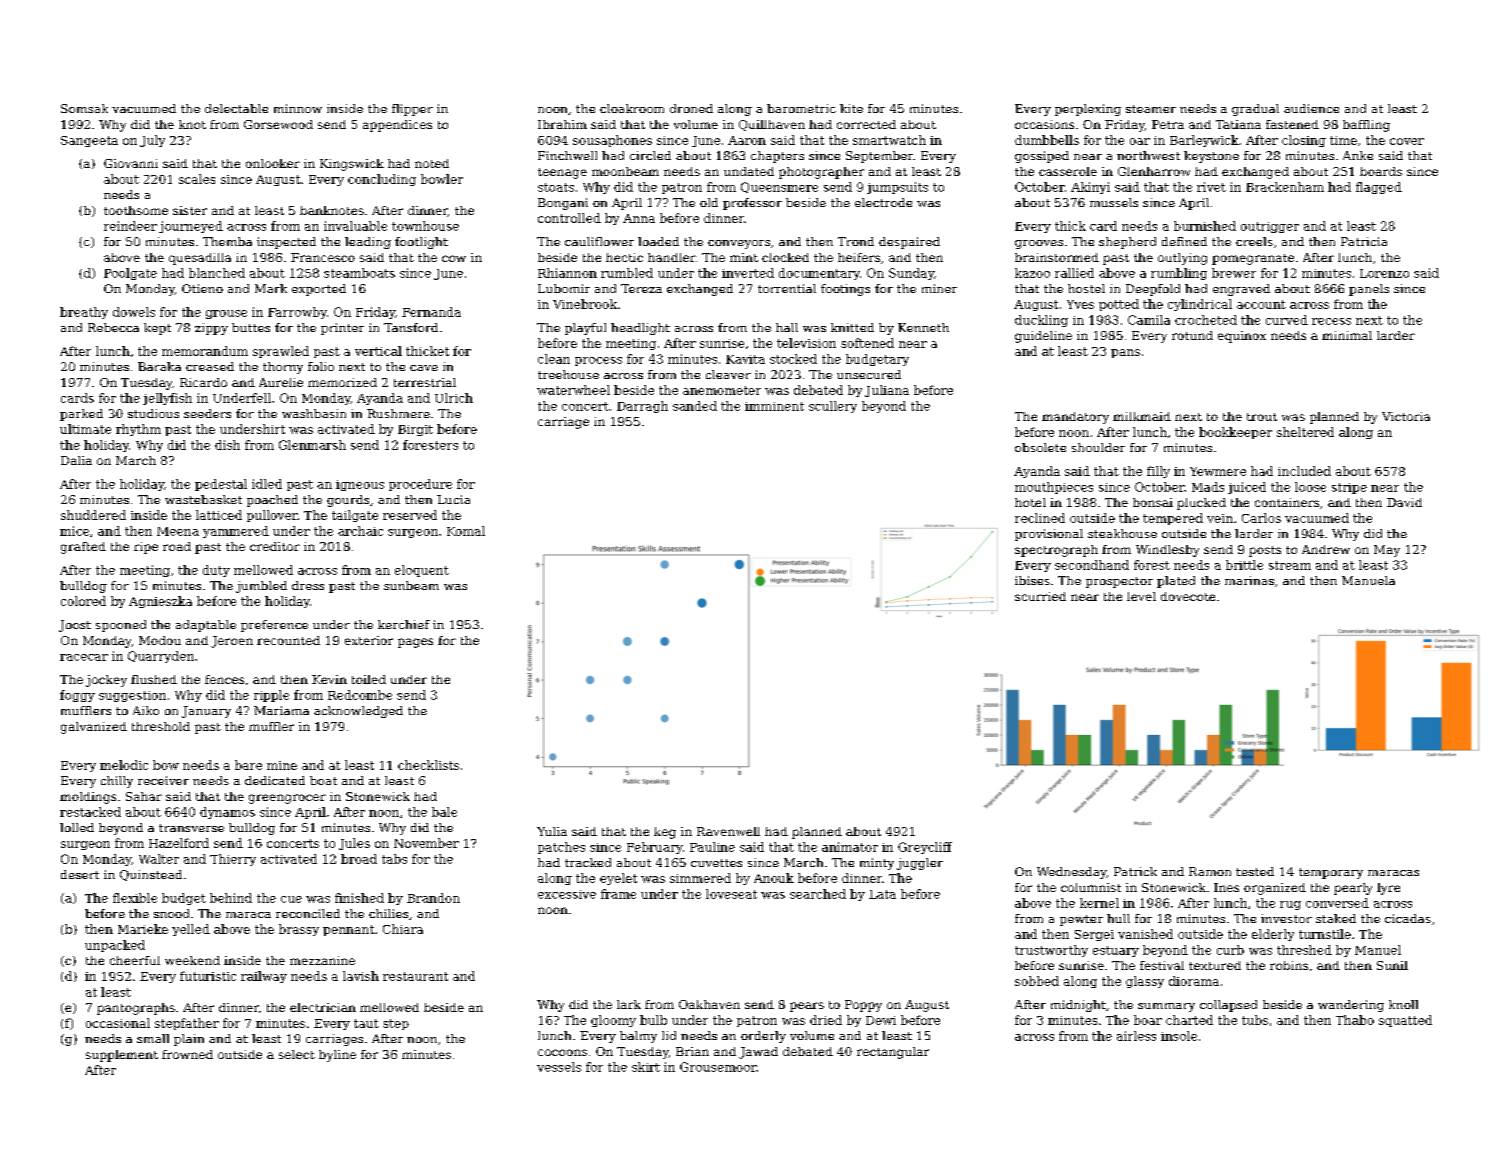 The image size is (1500, 1159). What do you see at coordinates (227, 813) in the screenshot?
I see `dynamos` at bounding box center [227, 813].
